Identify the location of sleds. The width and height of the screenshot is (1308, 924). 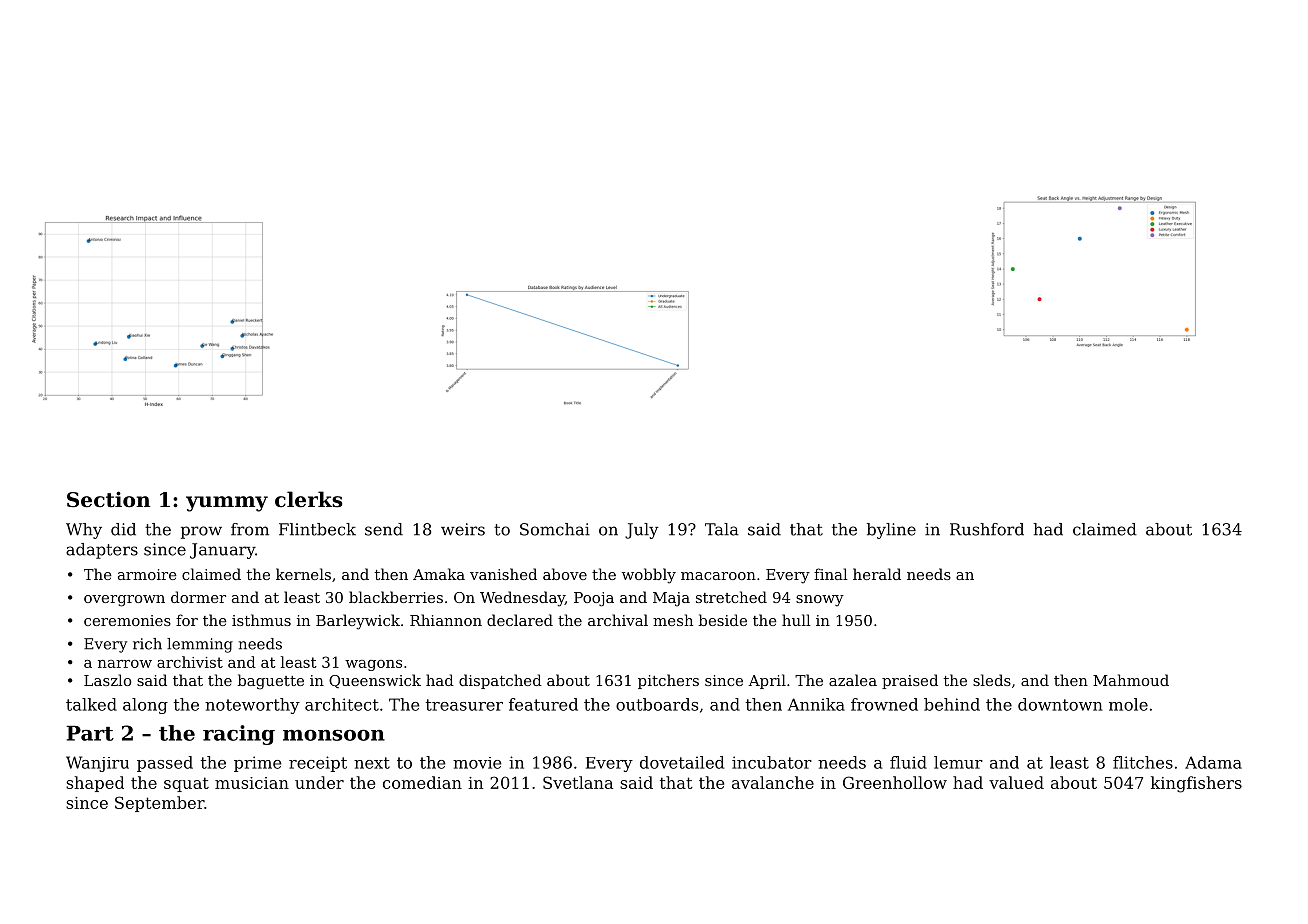
(992, 680).
